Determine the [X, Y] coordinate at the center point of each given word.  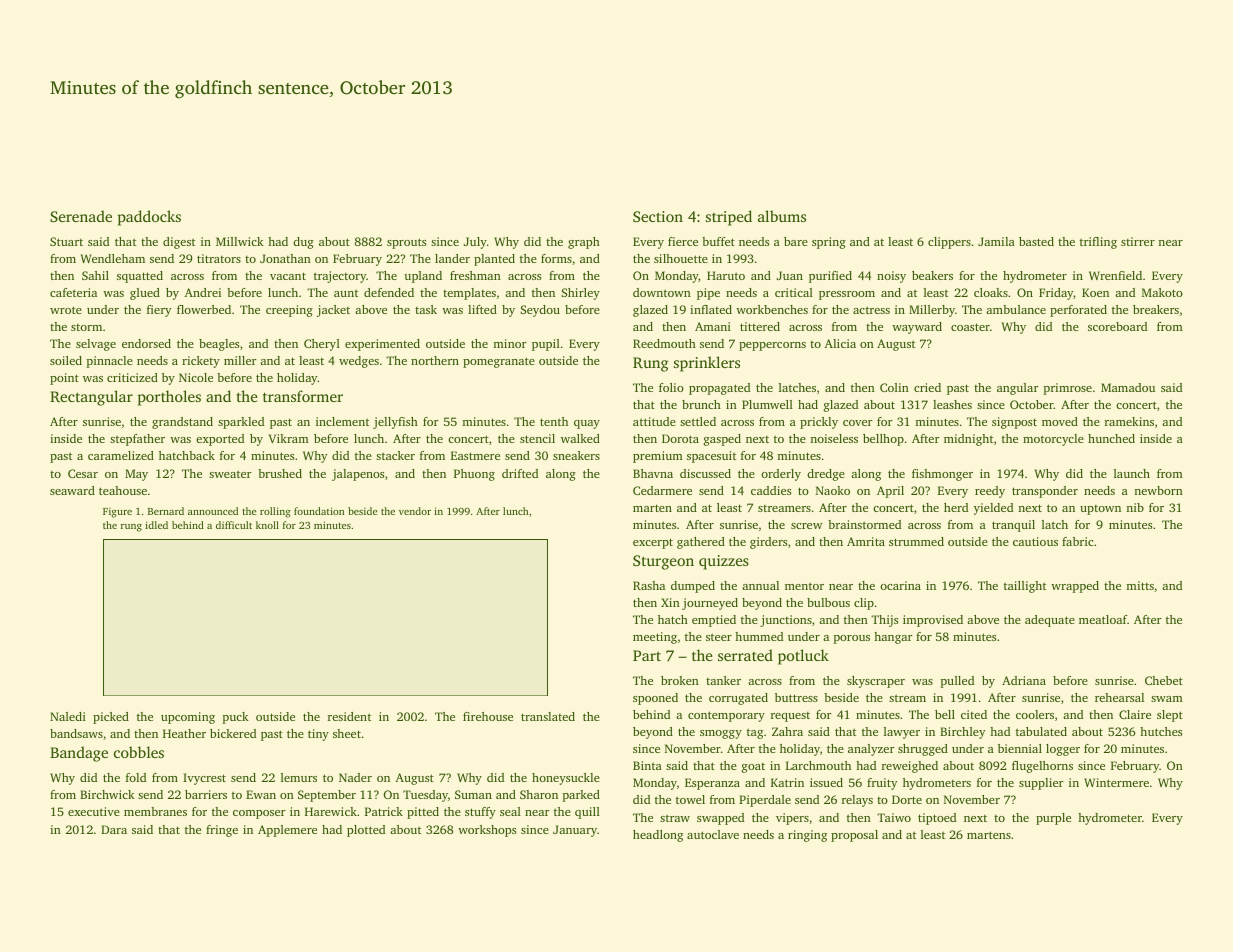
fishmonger [942, 475]
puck [236, 718]
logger [1063, 750]
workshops [487, 831]
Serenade [81, 216]
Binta [647, 765]
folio [671, 387]
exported [220, 440]
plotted [366, 831]
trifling [1098, 243]
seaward [72, 490]
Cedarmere [662, 490]
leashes [952, 404]
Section [658, 216]
